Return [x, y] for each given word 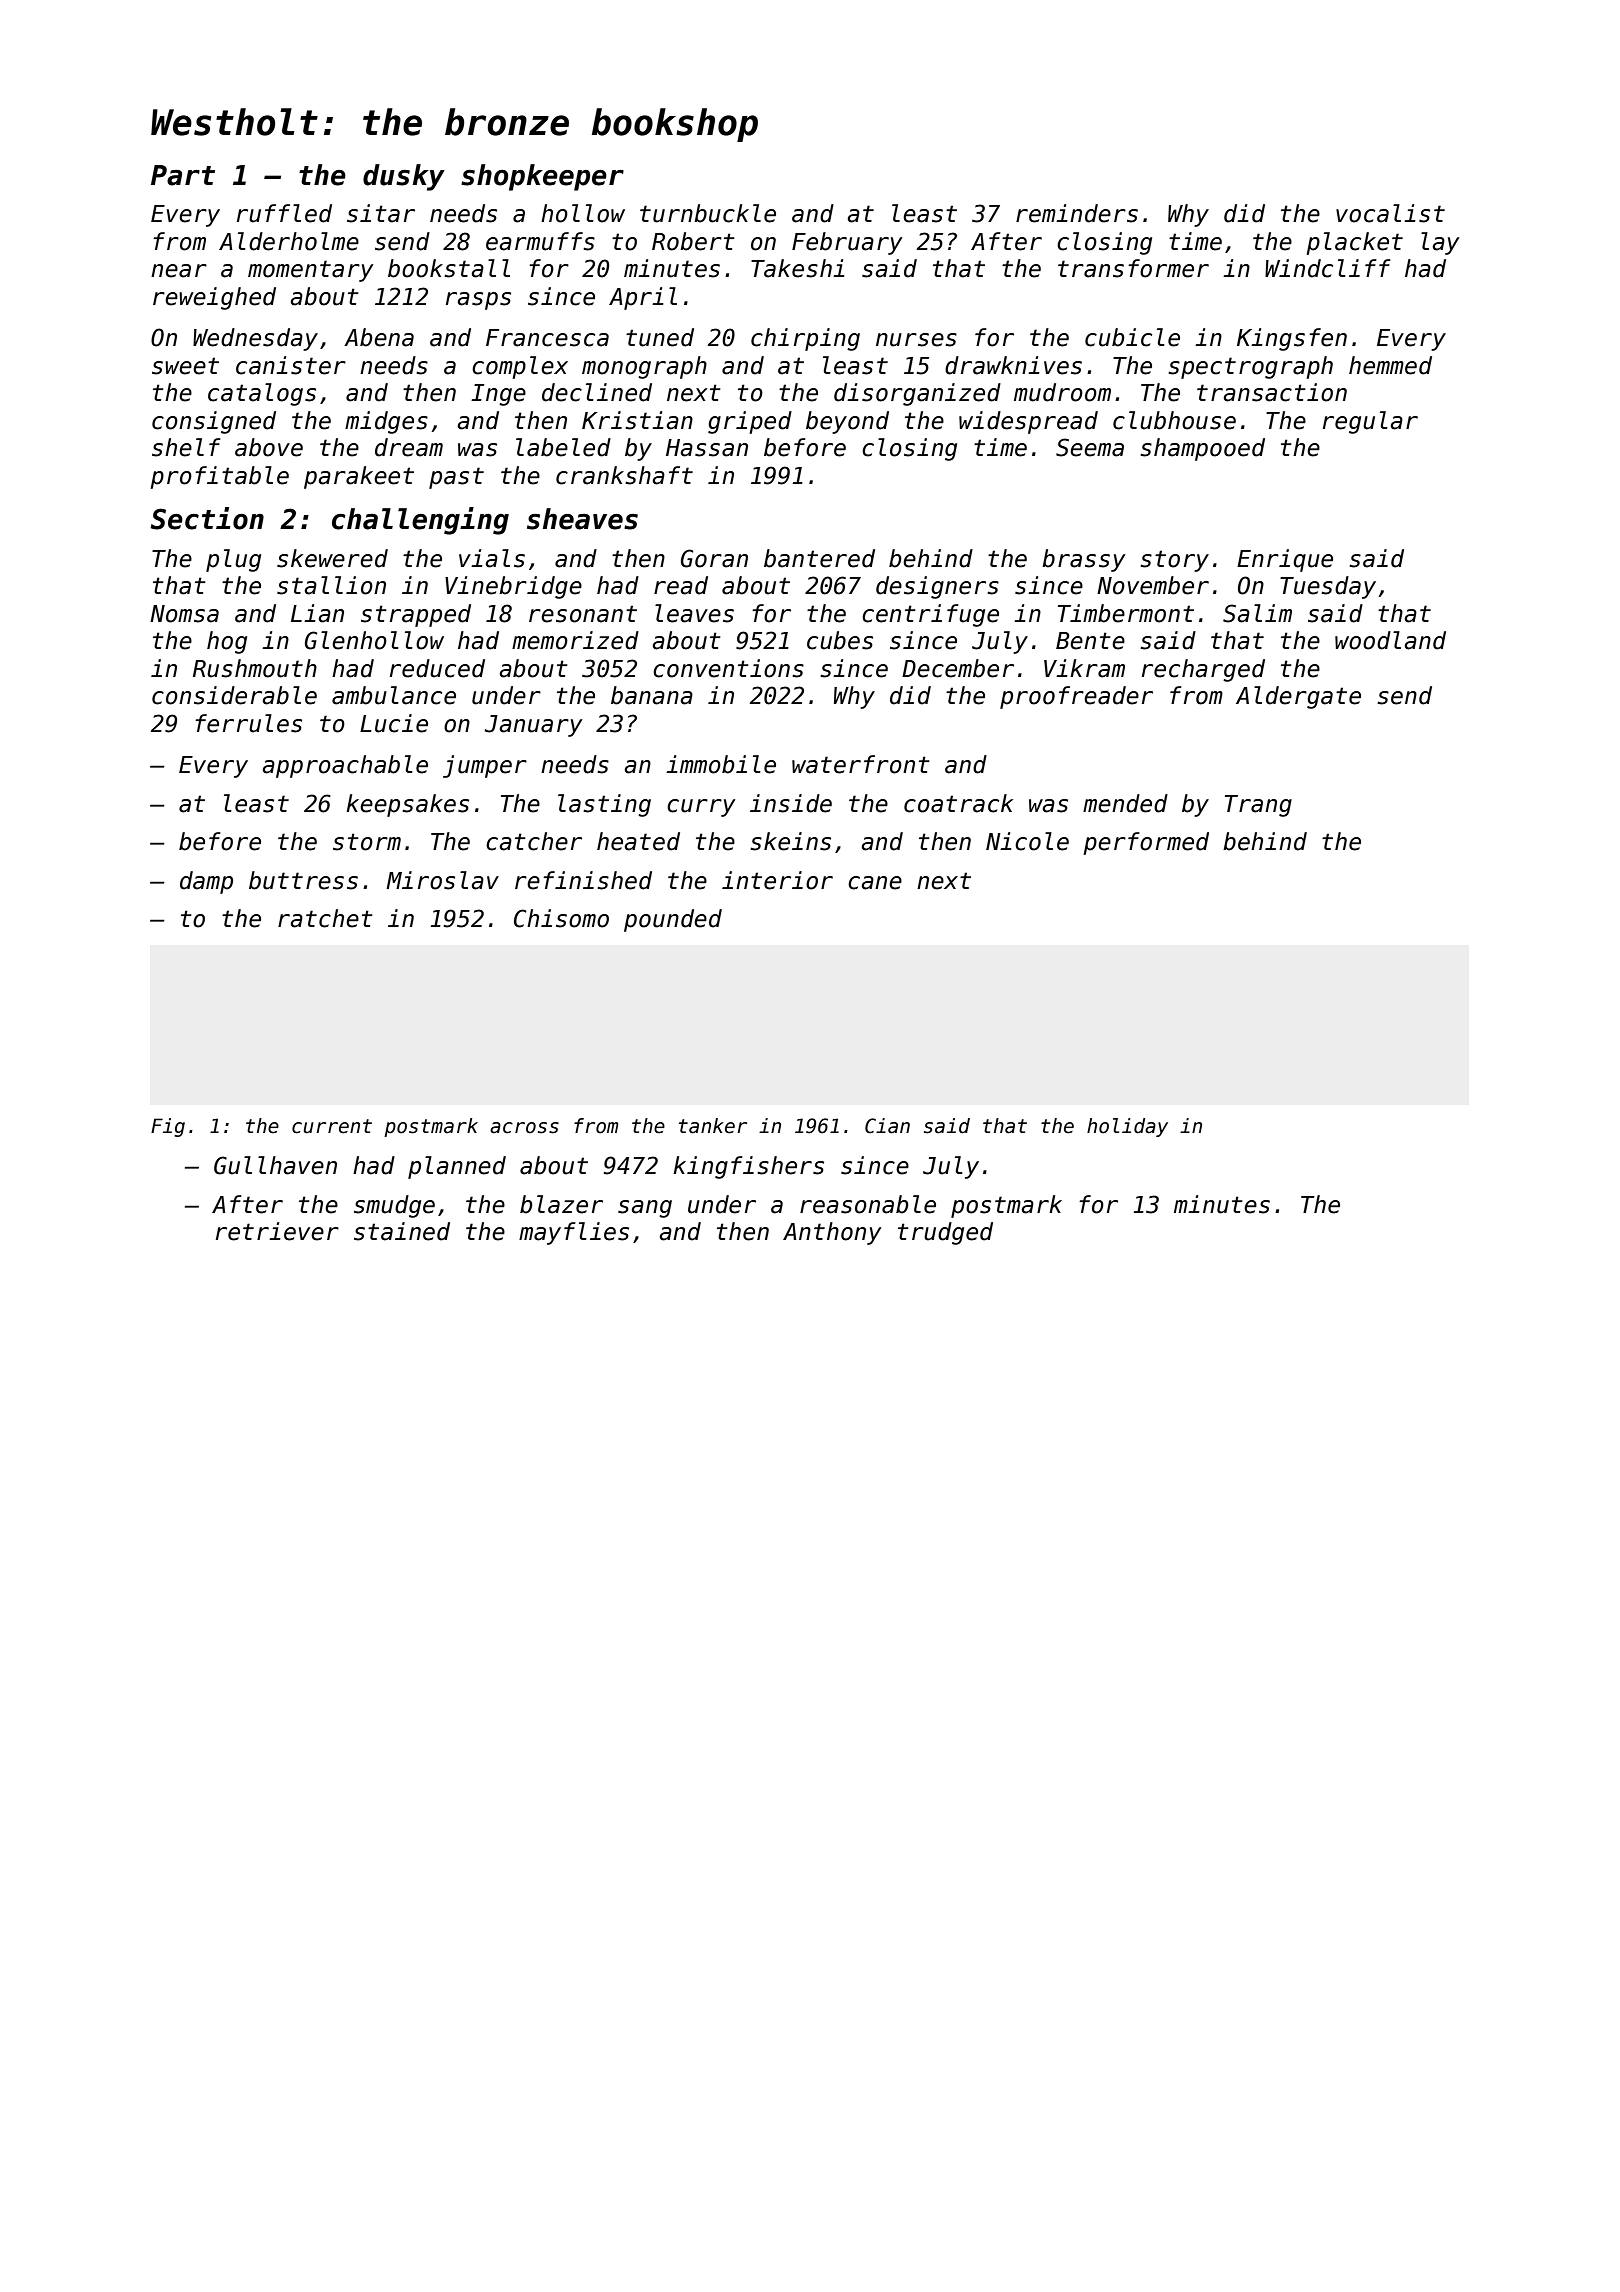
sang [645, 1209]
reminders [1077, 213]
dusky [404, 177]
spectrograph [1250, 367]
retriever [277, 1231]
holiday [1127, 1127]
